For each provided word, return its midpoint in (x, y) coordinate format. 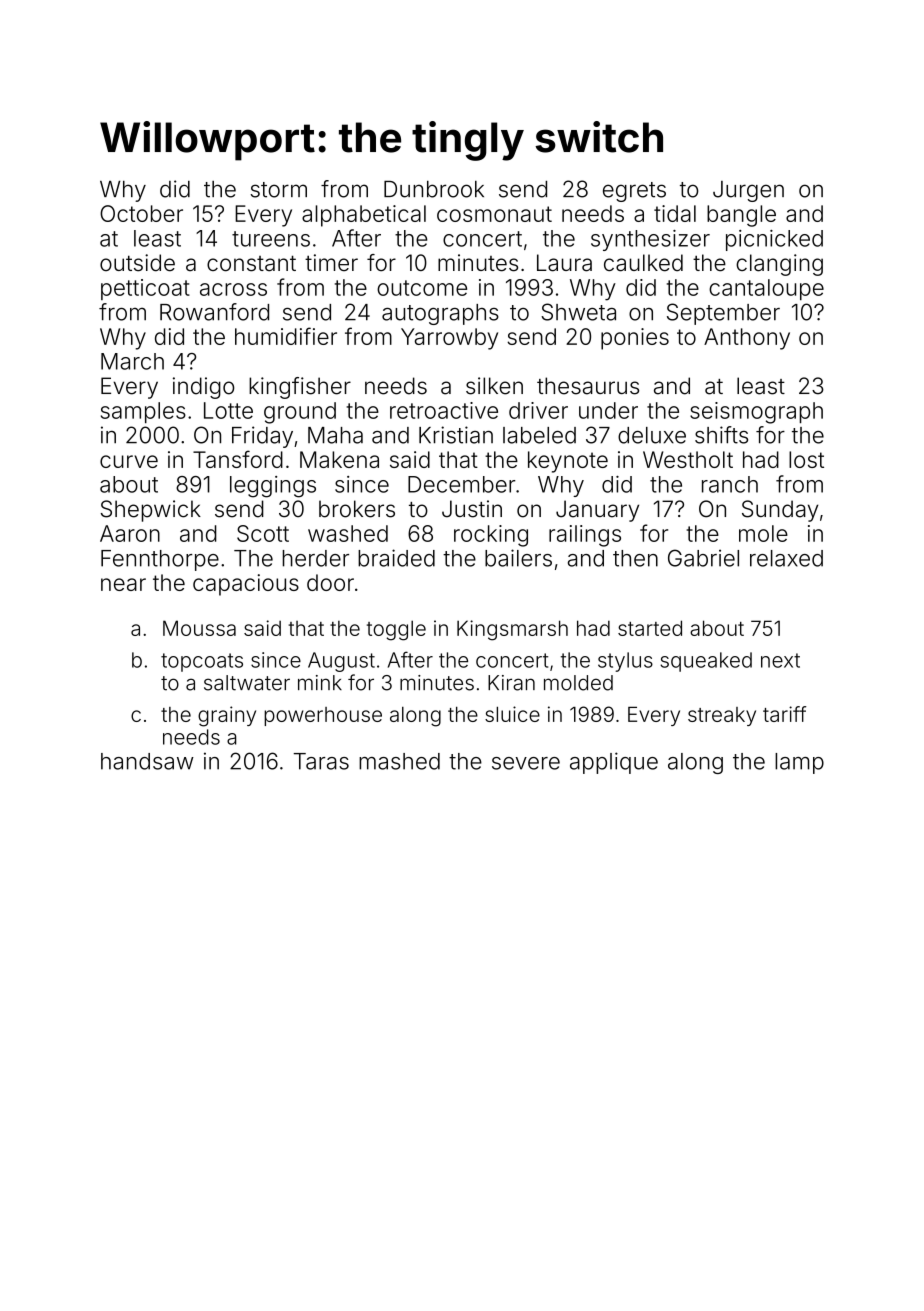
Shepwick (151, 511)
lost (806, 459)
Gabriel (703, 558)
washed (348, 533)
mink (320, 682)
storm (279, 190)
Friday (262, 437)
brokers (357, 509)
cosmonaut (494, 214)
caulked (643, 263)
